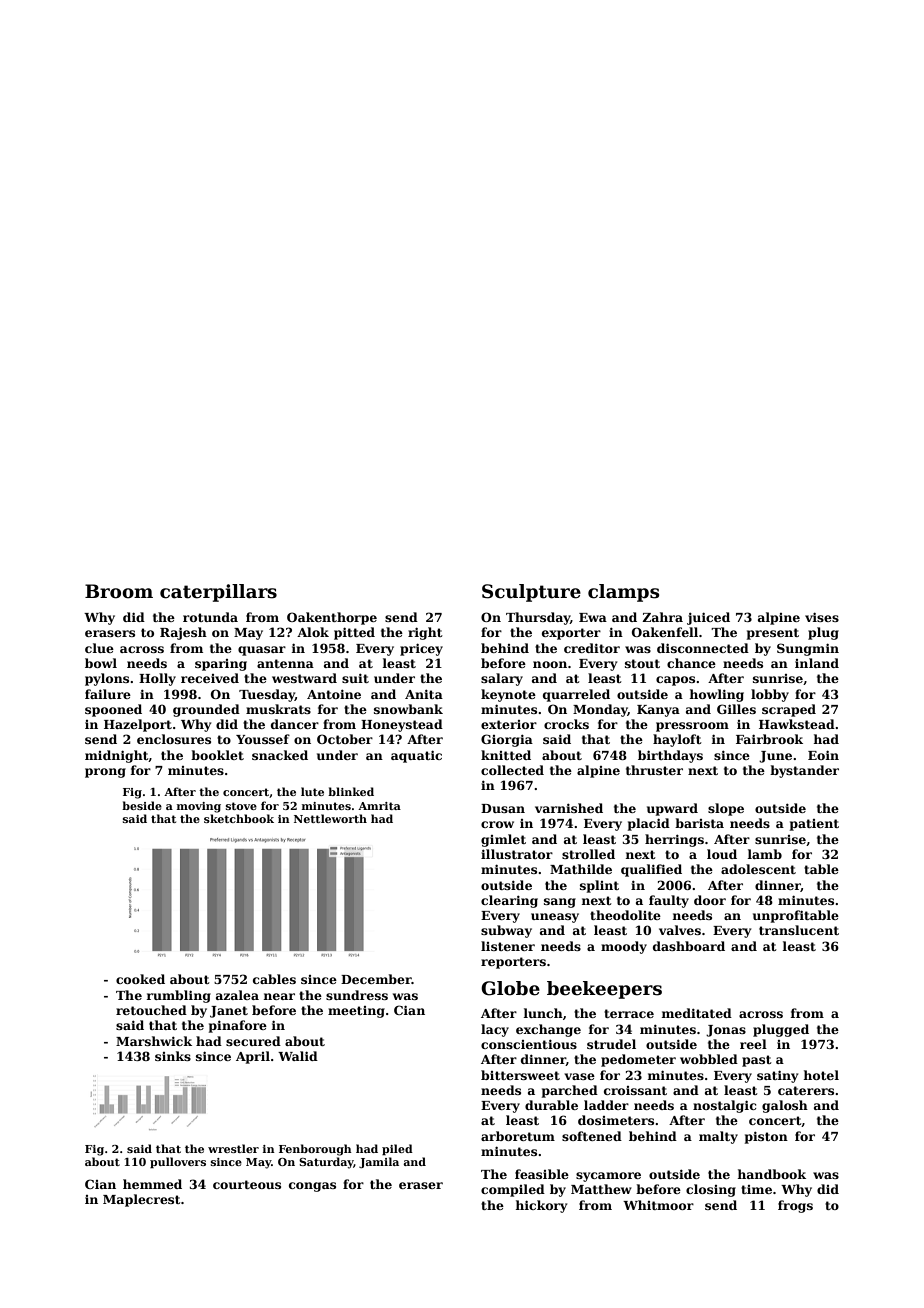 Image resolution: width=924 pixels, height=1308 pixels. I want to click on Zahra, so click(662, 617).
